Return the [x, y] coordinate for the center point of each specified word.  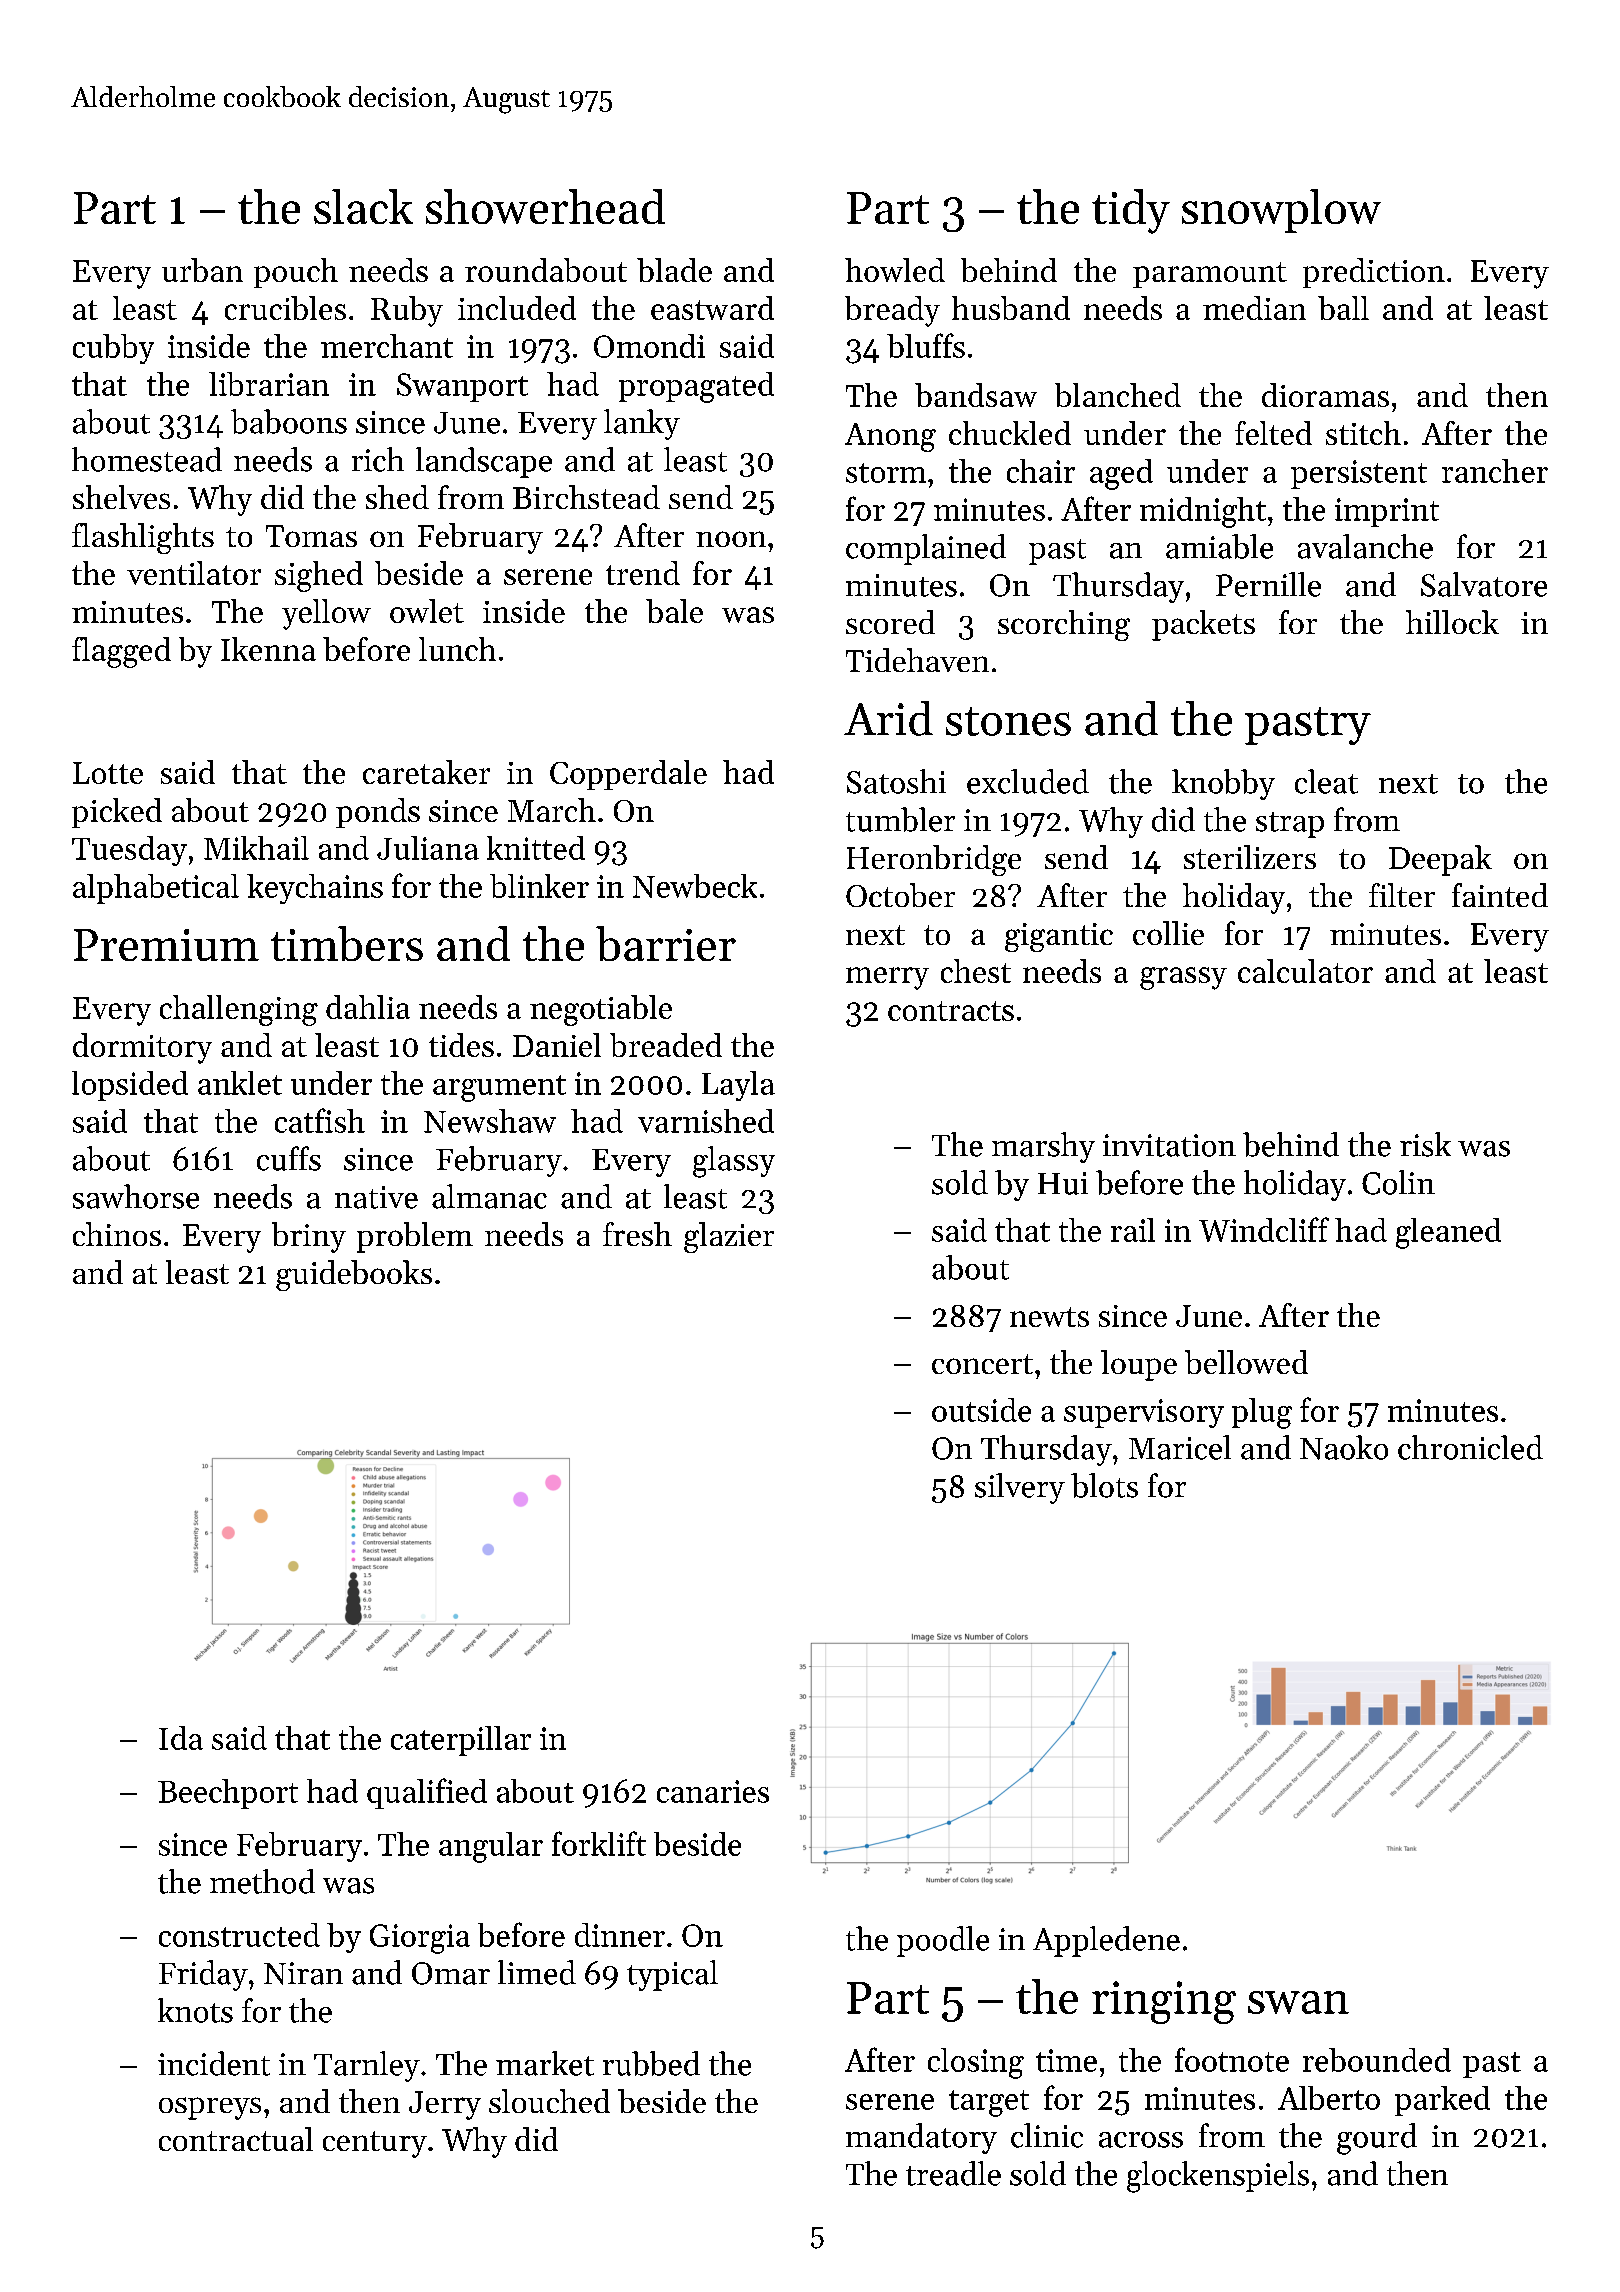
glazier [729, 1237]
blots [1104, 1485]
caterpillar [461, 1741]
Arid [888, 718]
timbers [347, 943]
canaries [713, 1791]
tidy [1131, 211]
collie [1168, 933]
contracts [951, 1011]
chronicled [1470, 1447]
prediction [1374, 273]
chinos [117, 1234]
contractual [236, 2139]
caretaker [426, 772]
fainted [1500, 895]
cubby [113, 349]
